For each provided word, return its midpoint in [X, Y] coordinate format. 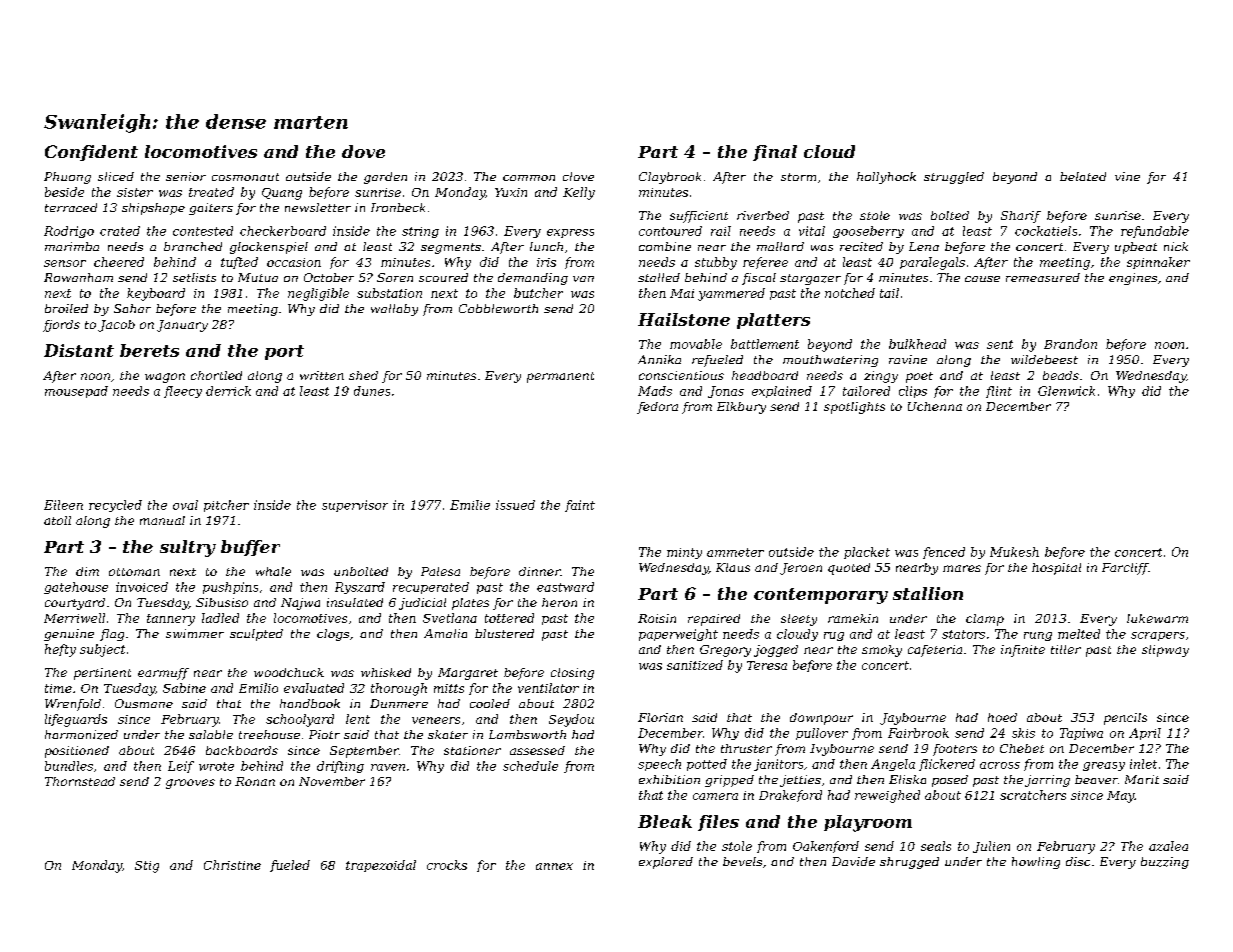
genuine [69, 635]
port [284, 352]
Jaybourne [913, 719]
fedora [657, 408]
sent [1000, 344]
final [775, 153]
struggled [954, 178]
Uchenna [935, 406]
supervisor [355, 506]
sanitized [695, 665]
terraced [71, 207]
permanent [560, 377]
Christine [232, 865]
